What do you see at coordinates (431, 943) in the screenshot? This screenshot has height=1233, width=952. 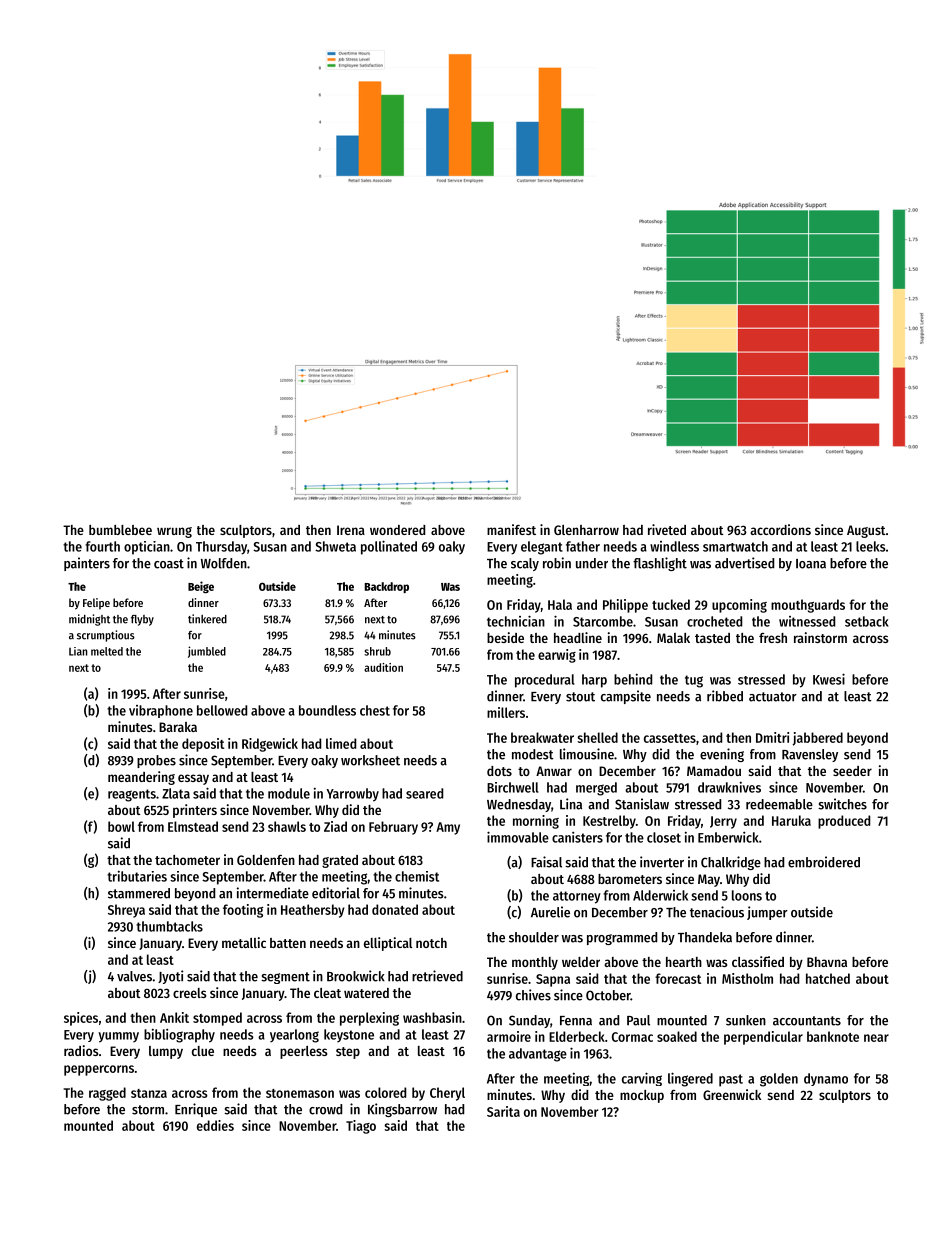 I see `notch` at bounding box center [431, 943].
